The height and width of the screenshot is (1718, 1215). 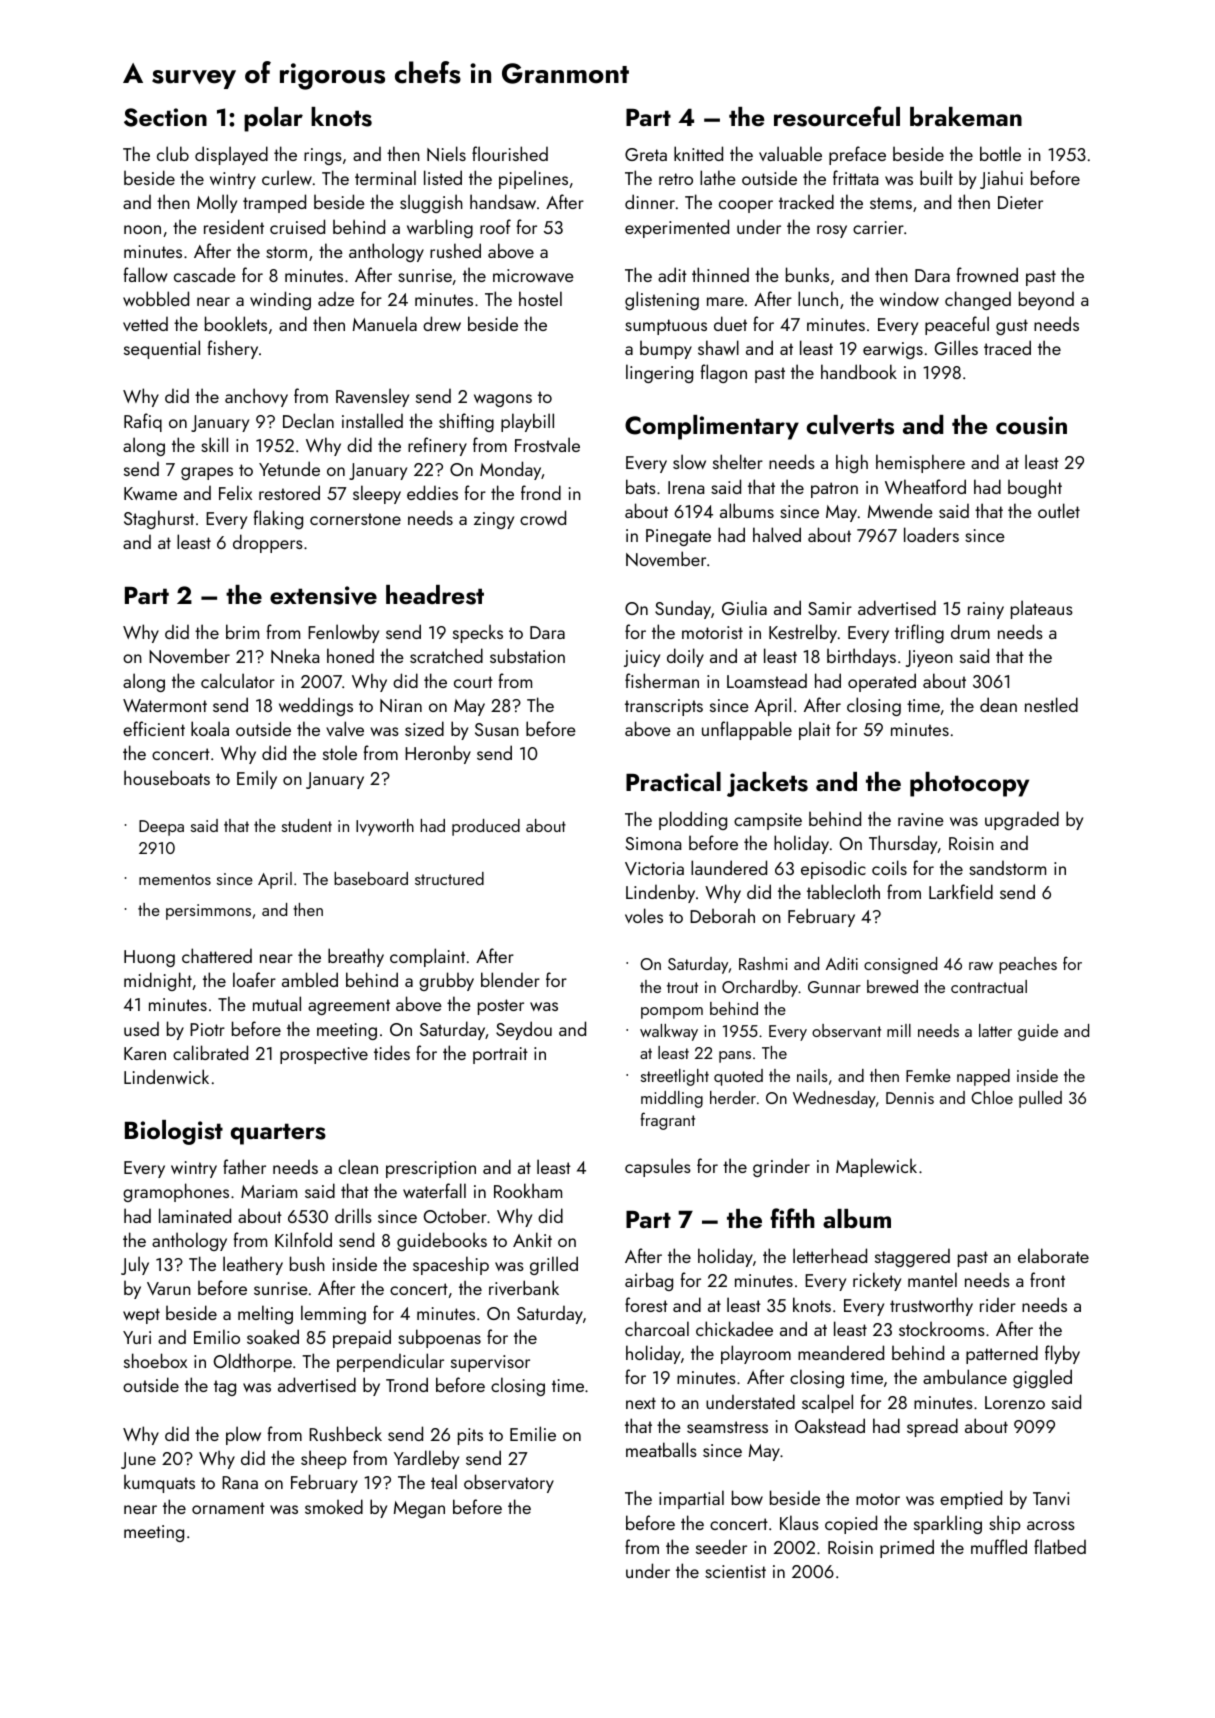 What do you see at coordinates (210, 728) in the screenshot?
I see `koala` at bounding box center [210, 728].
